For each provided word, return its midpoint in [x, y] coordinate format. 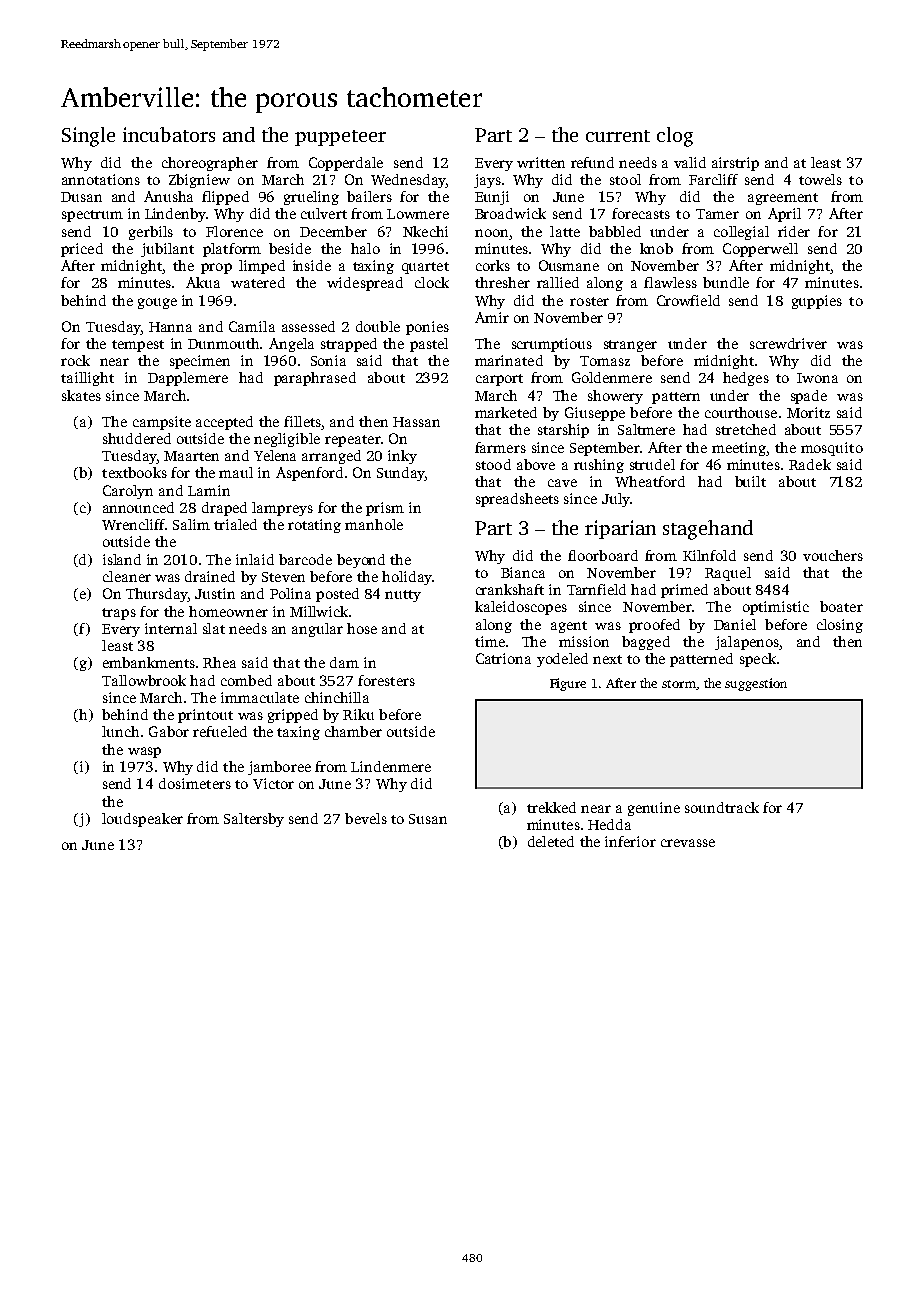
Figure [568, 684]
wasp [144, 752]
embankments [149, 662]
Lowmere [418, 214]
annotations [101, 179]
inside [312, 265]
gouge [157, 303]
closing [840, 626]
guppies [817, 302]
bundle [726, 282]
